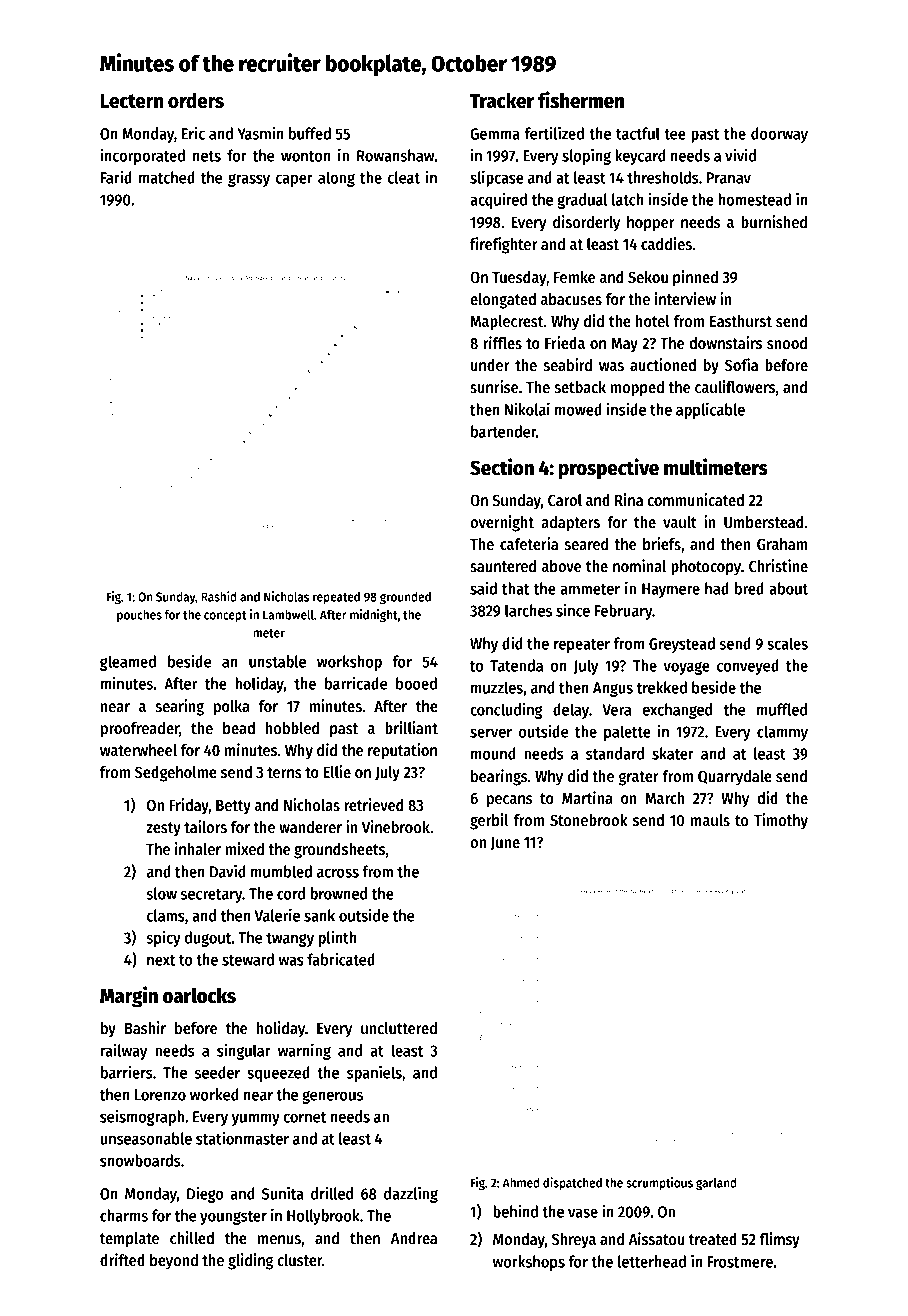  I want to click on Tatenda, so click(516, 665).
